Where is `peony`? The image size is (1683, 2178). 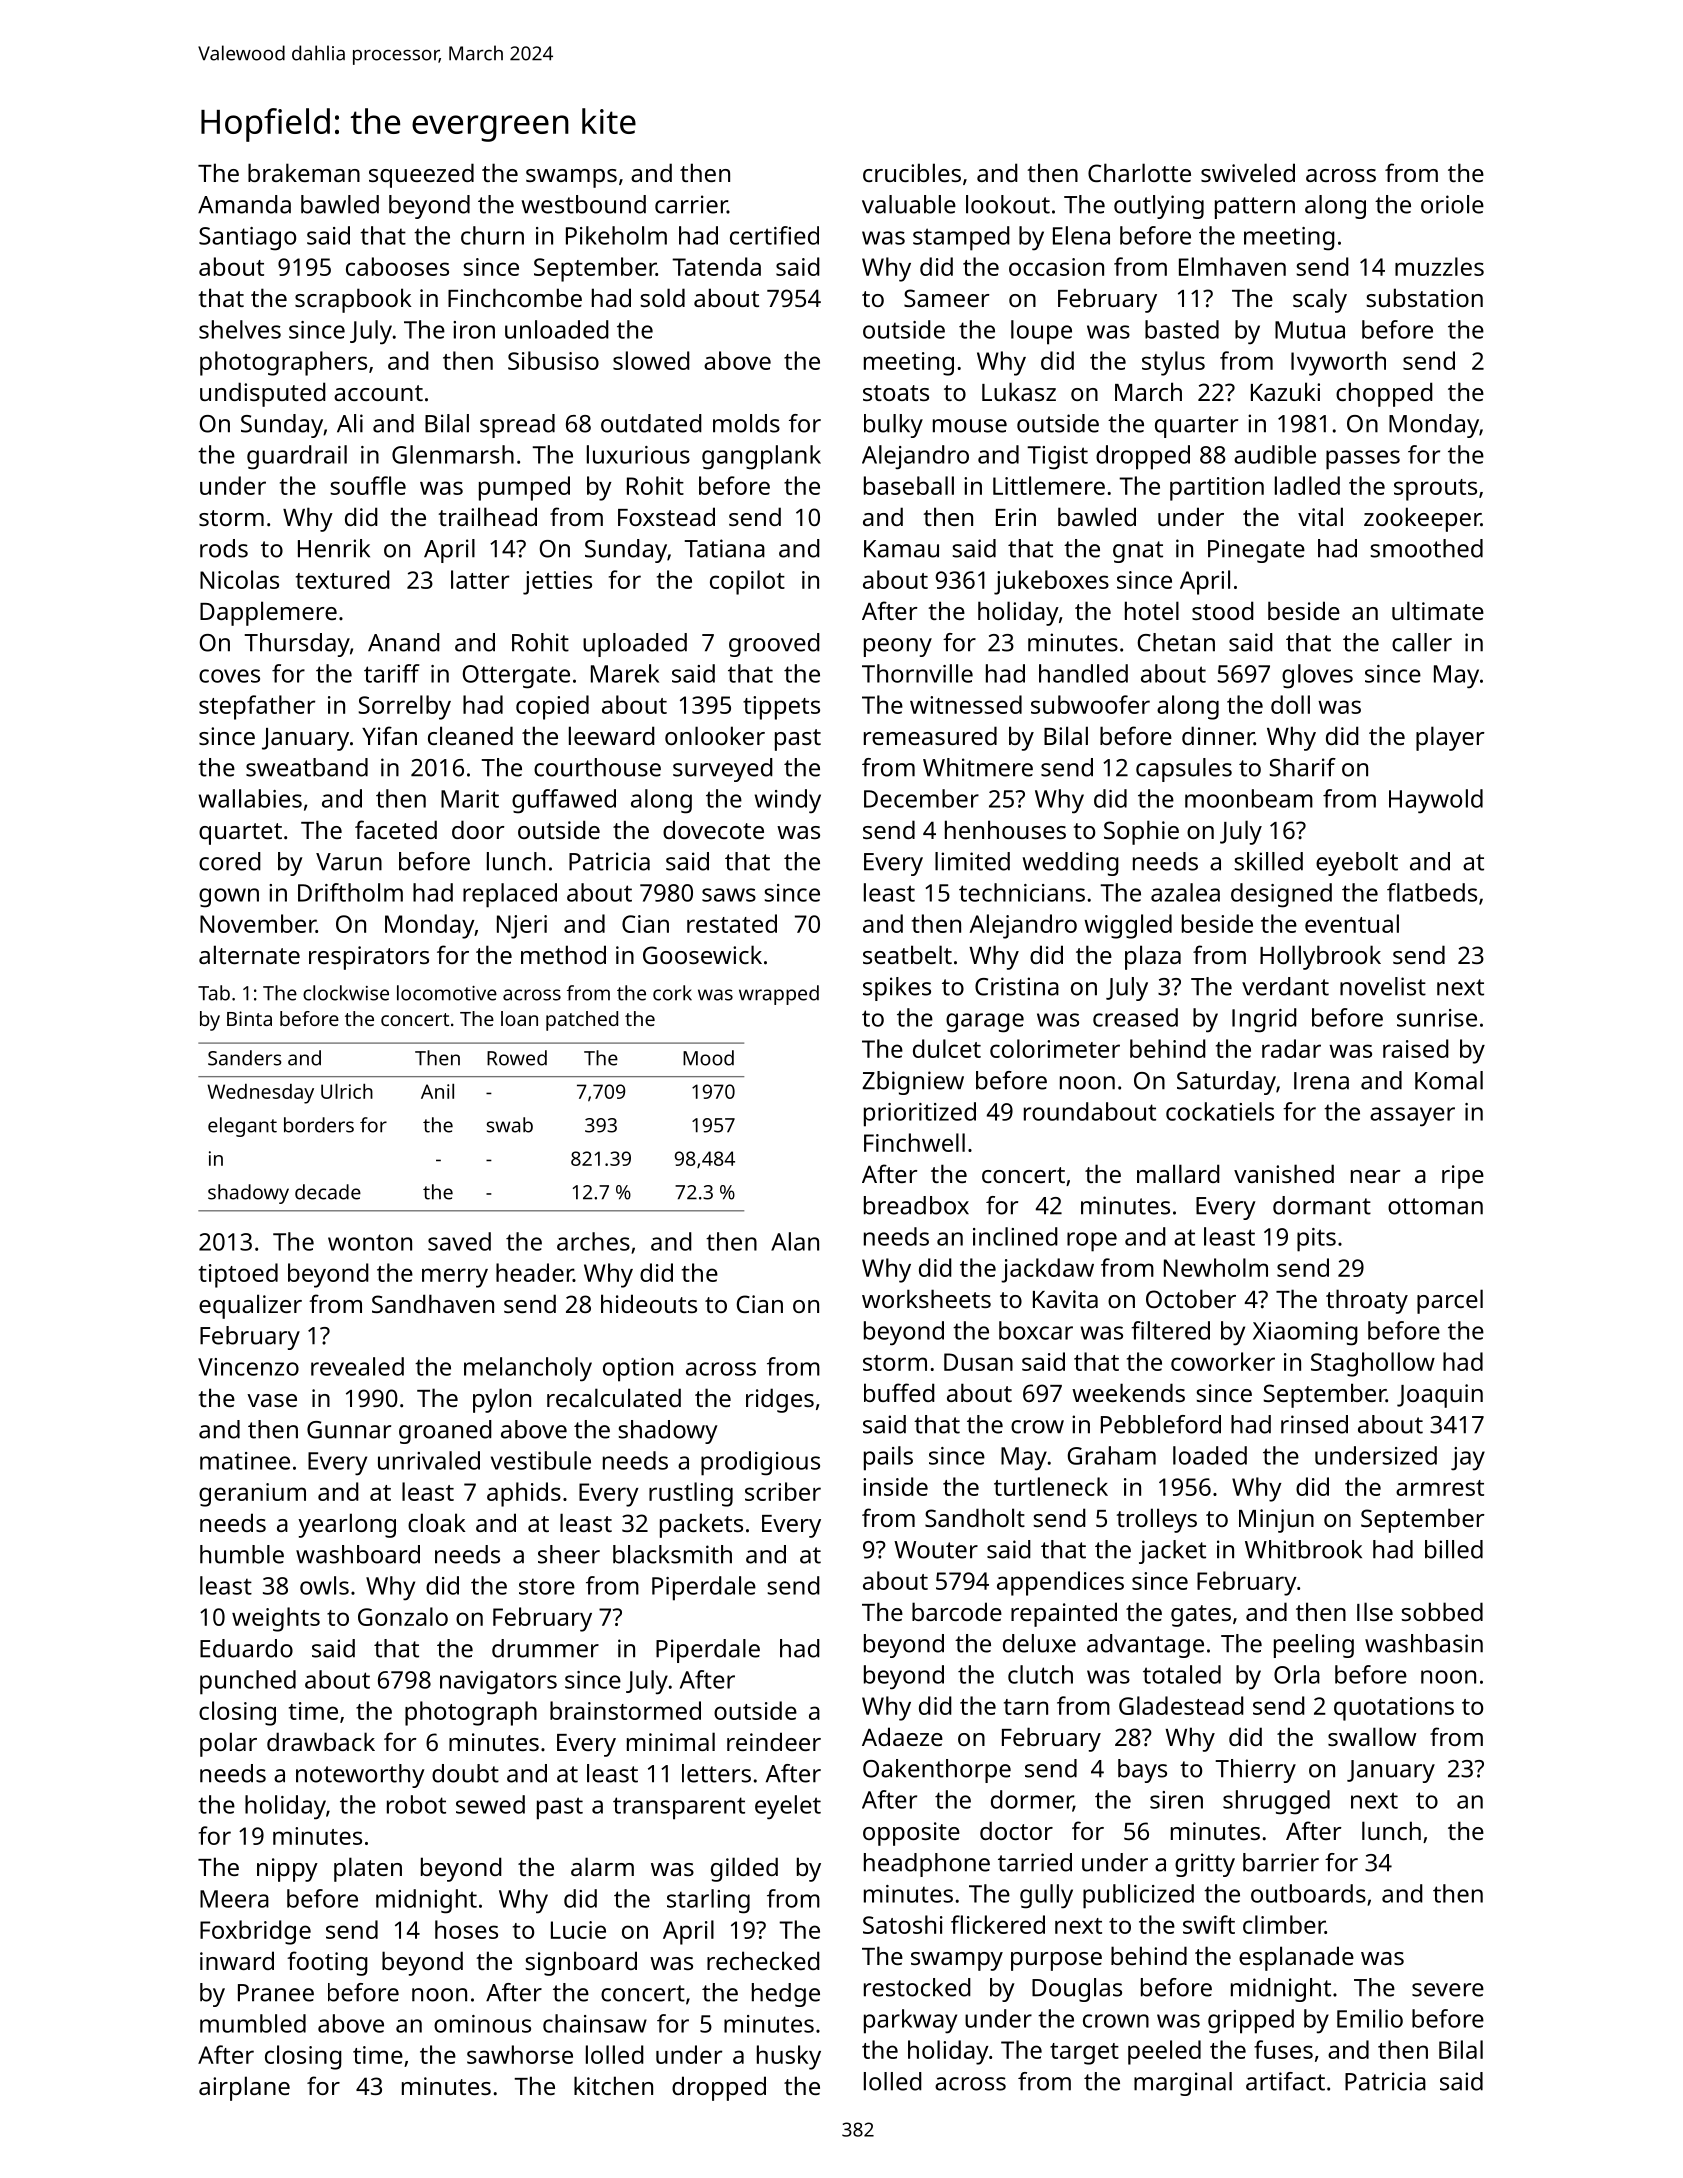
peony is located at coordinates (898, 647).
